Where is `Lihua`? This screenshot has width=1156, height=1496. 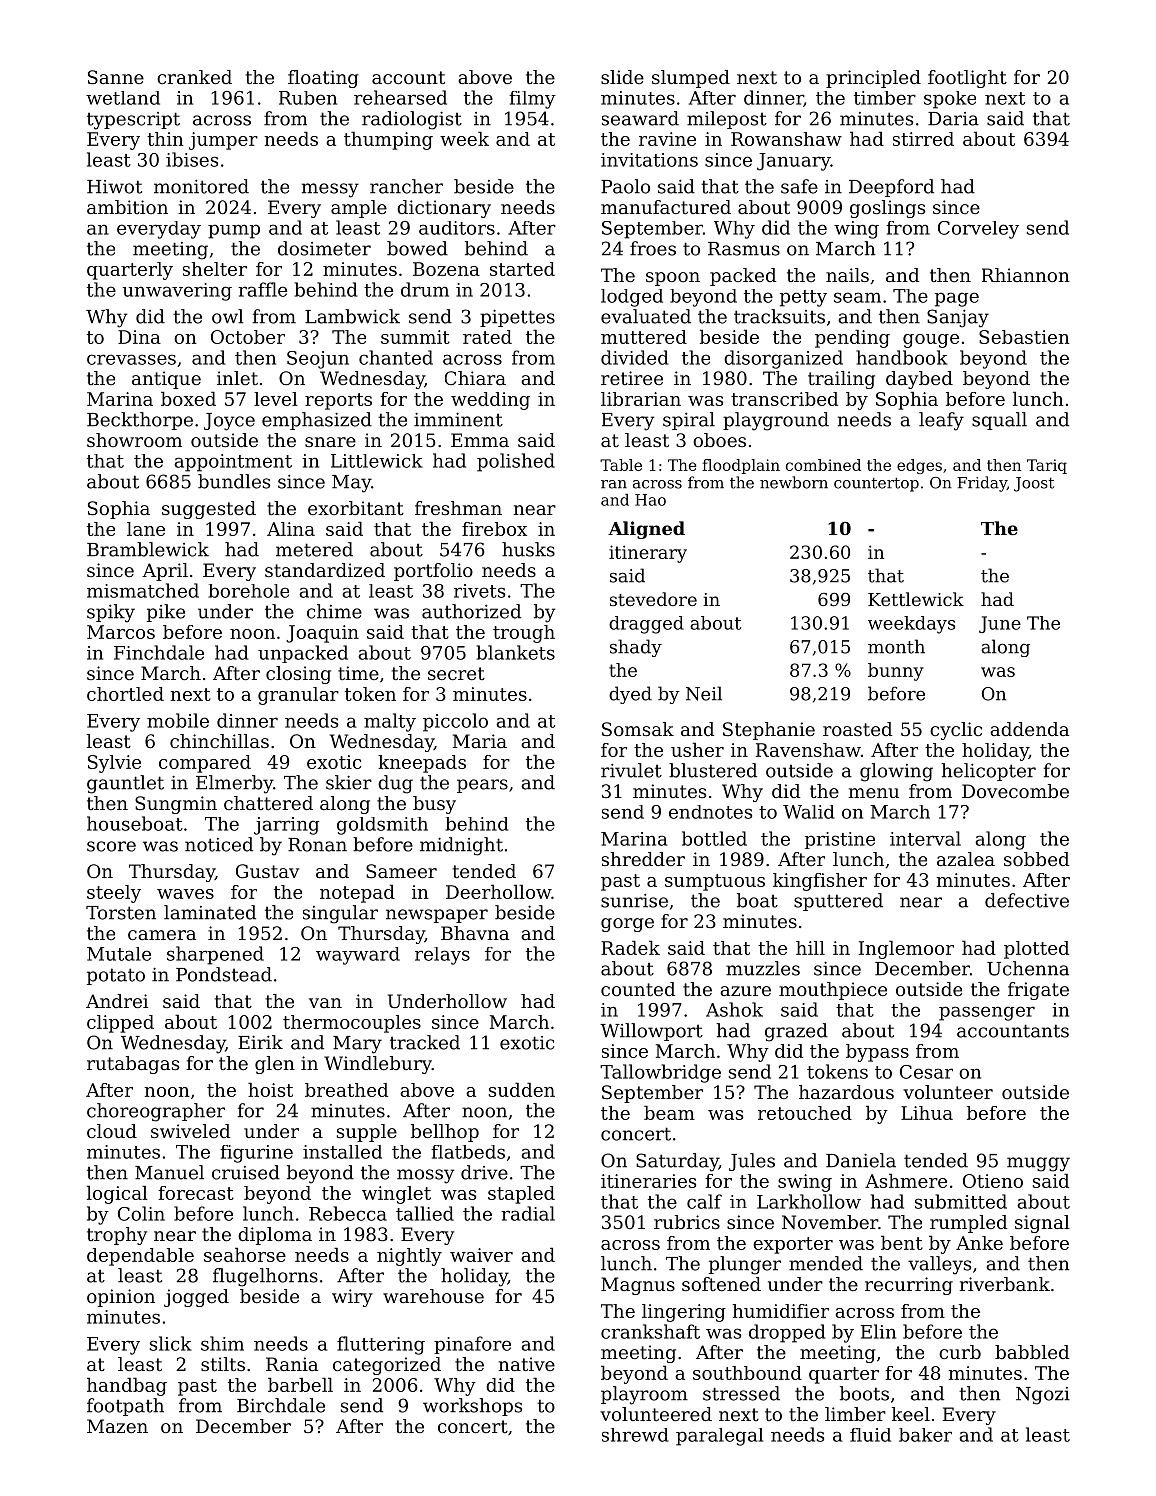
Lihua is located at coordinates (927, 1113).
